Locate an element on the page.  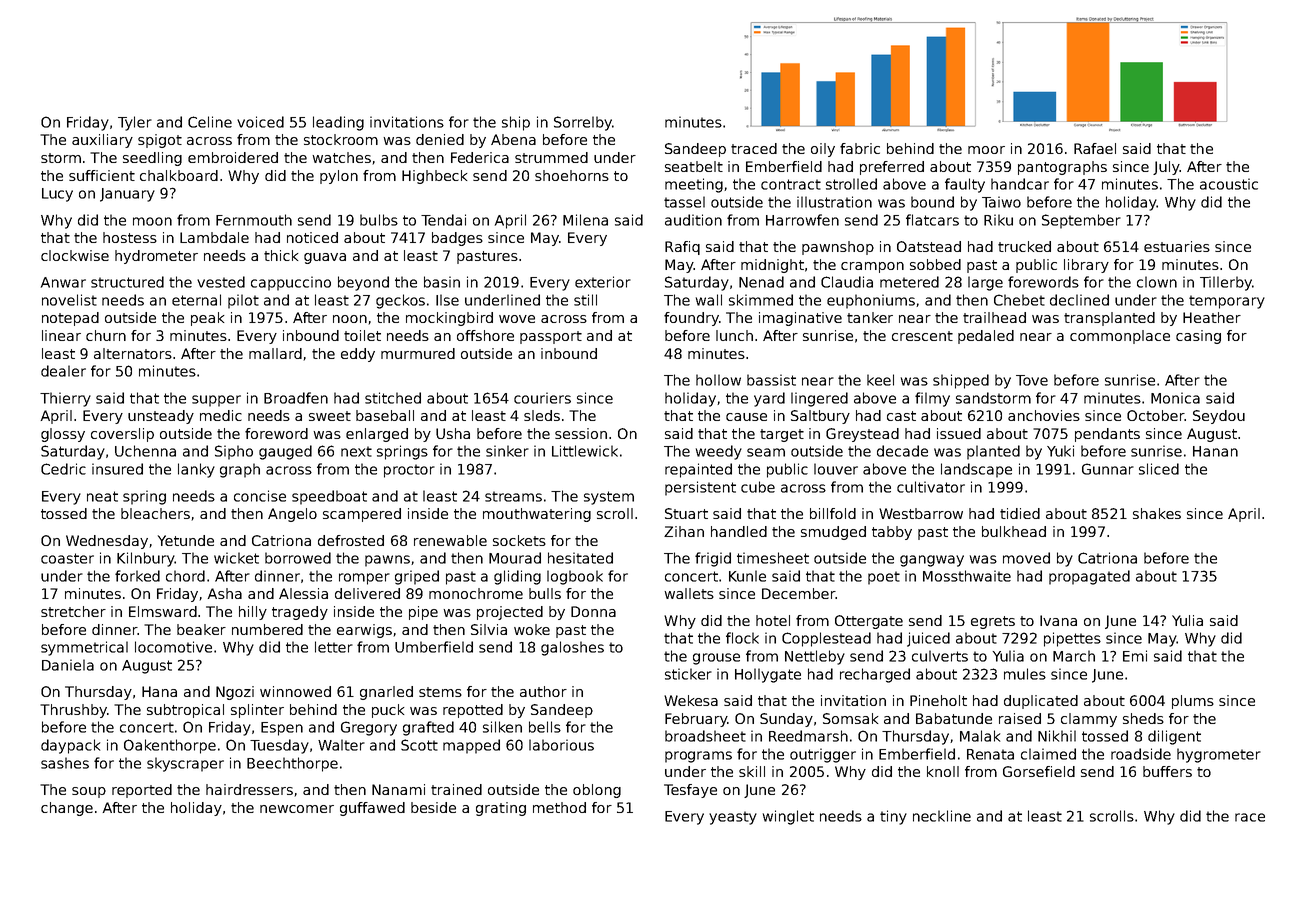
sticker is located at coordinates (688, 674).
